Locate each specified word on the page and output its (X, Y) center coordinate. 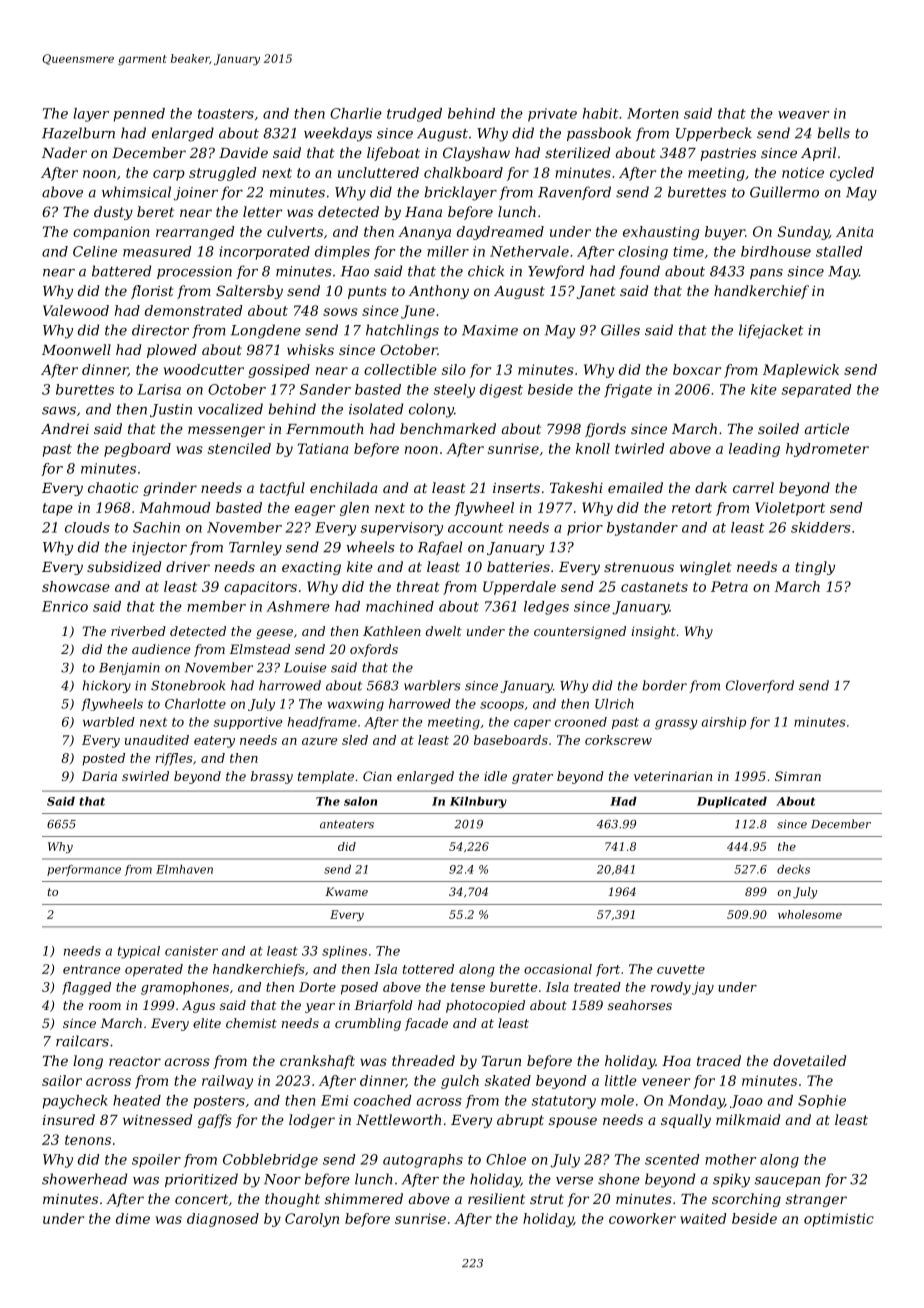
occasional (558, 969)
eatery (214, 742)
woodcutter (204, 369)
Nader (64, 152)
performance (84, 870)
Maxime (490, 330)
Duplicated (732, 802)
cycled (852, 174)
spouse (573, 1122)
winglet (705, 568)
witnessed (157, 1119)
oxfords (374, 650)
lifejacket (771, 331)
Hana (423, 212)
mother (730, 1159)
